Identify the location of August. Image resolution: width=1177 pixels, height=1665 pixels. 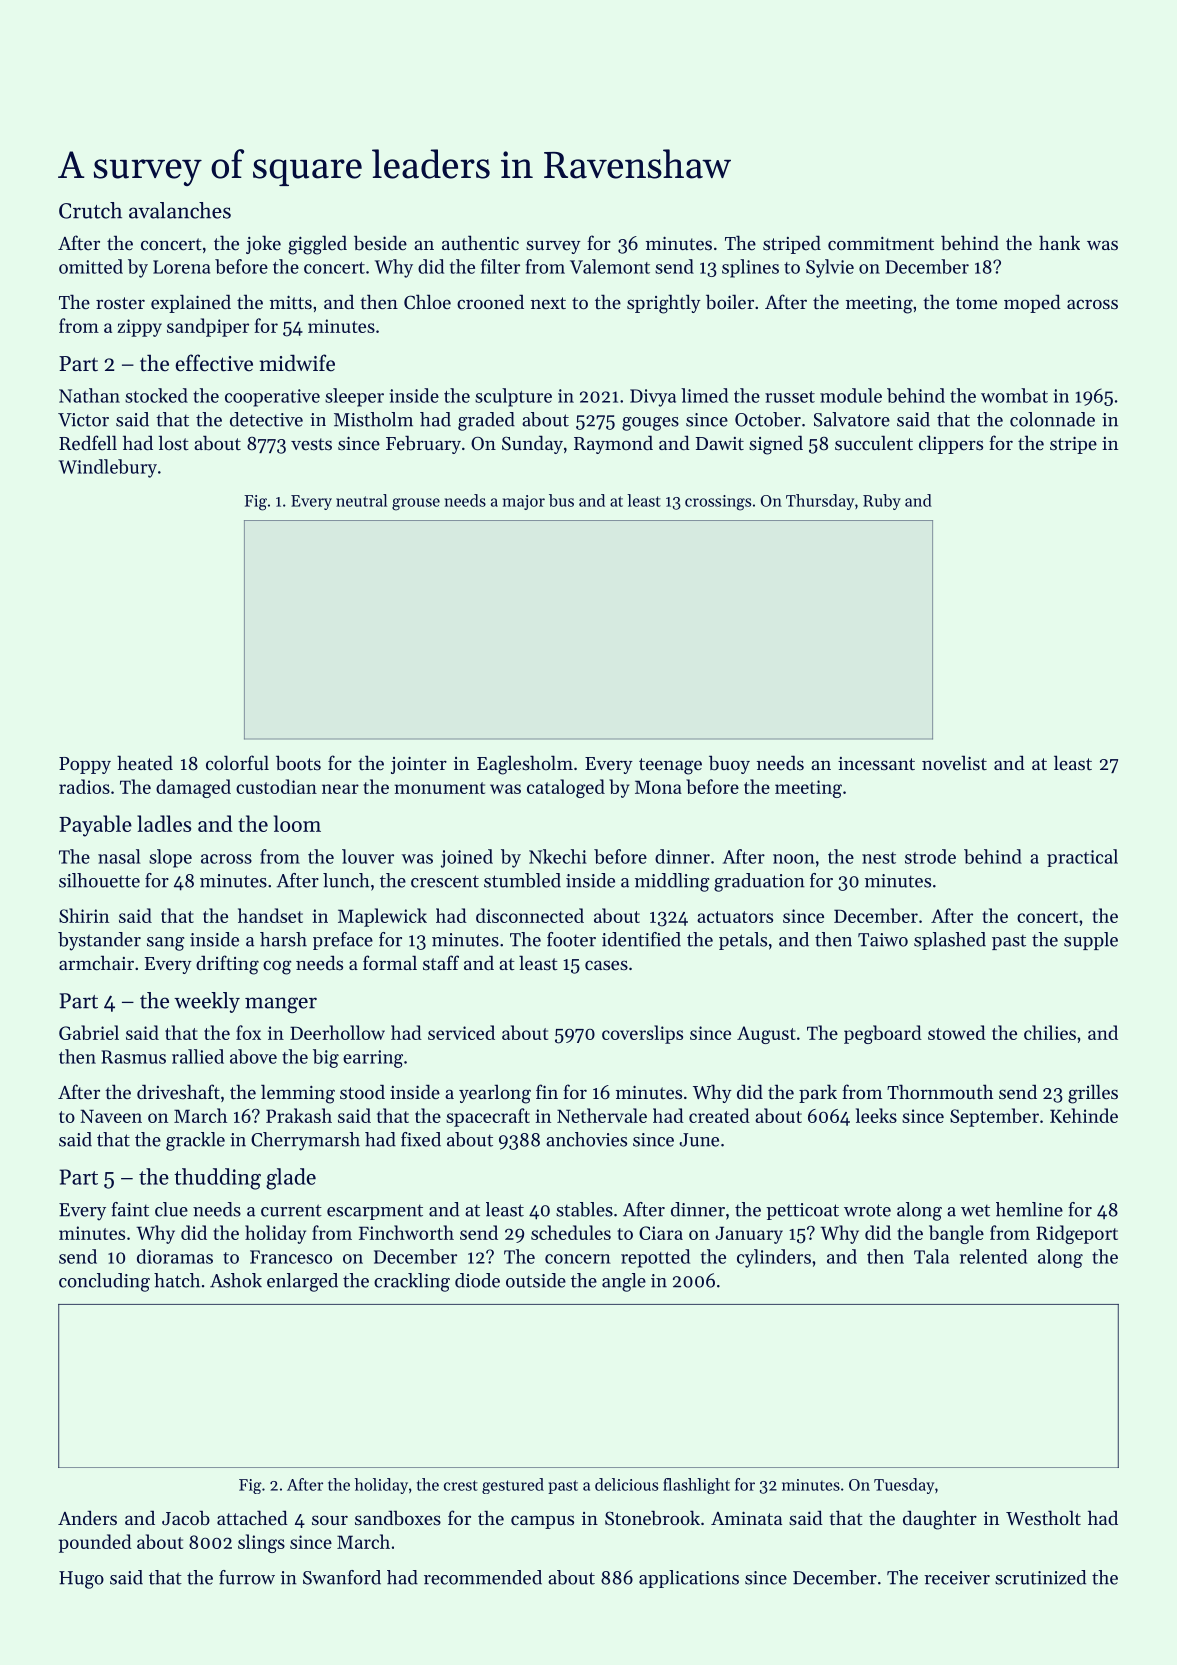
(766, 1035).
